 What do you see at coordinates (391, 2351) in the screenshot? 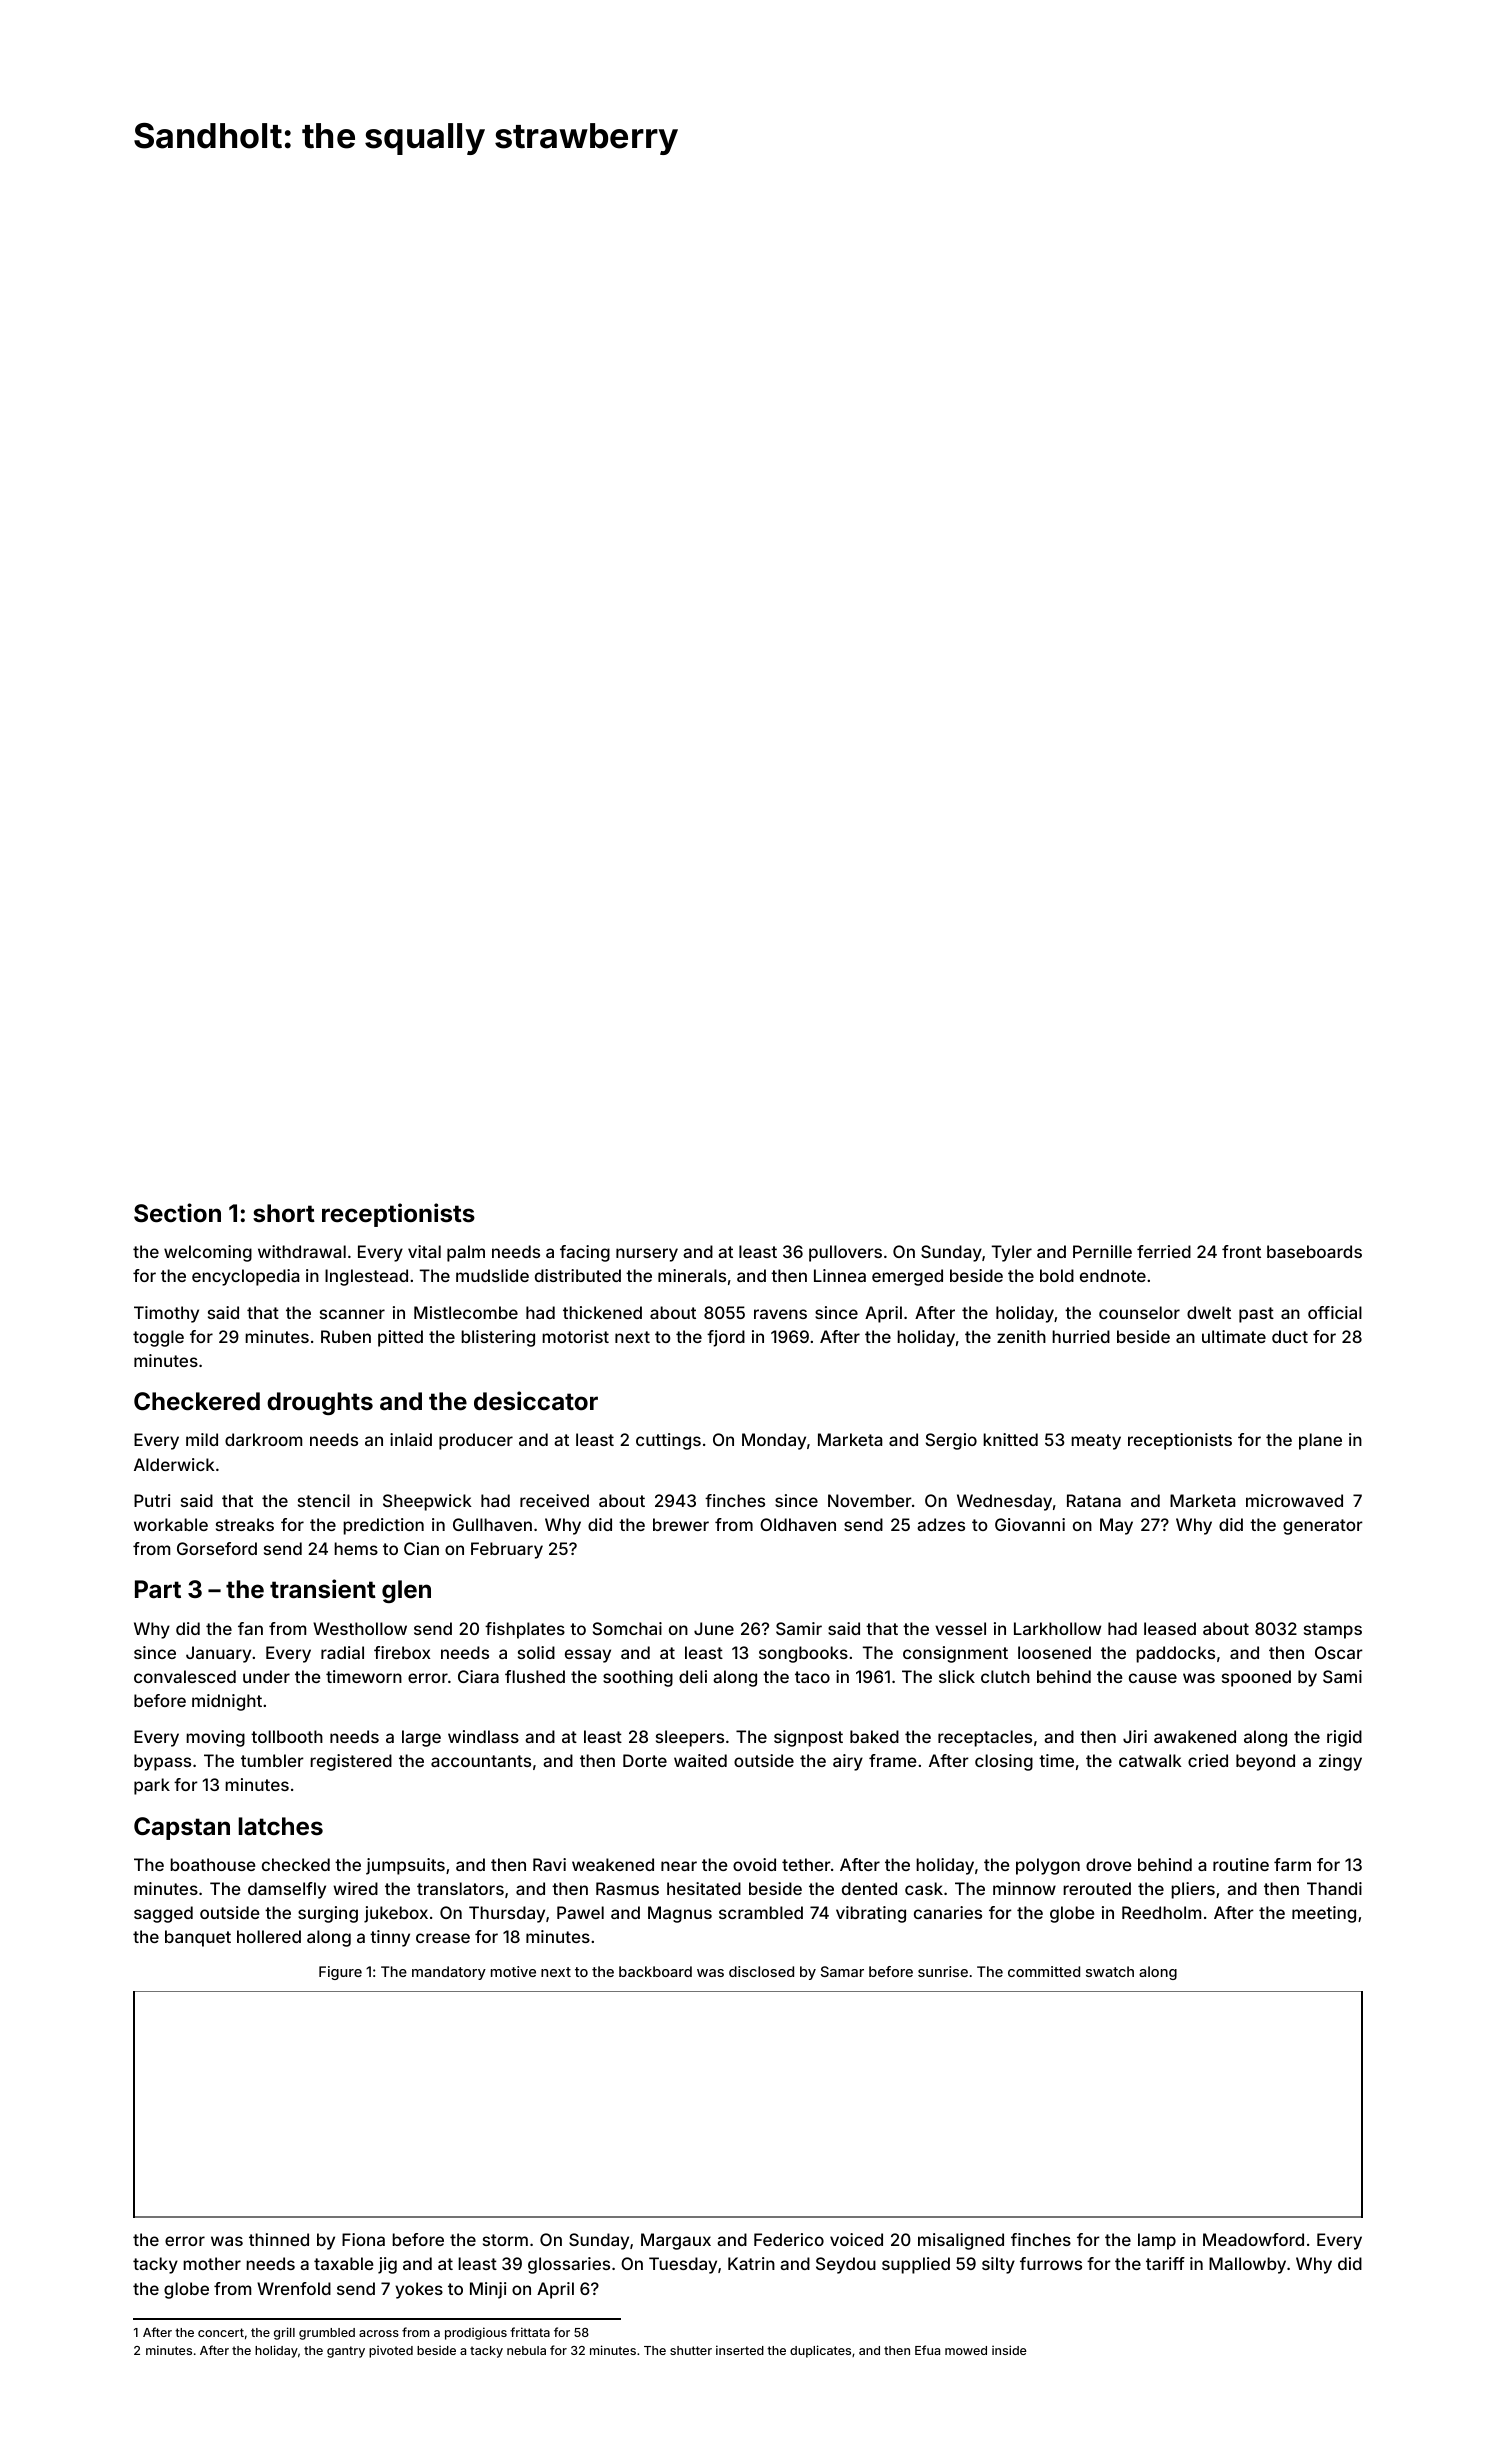
I see `pivoted` at bounding box center [391, 2351].
